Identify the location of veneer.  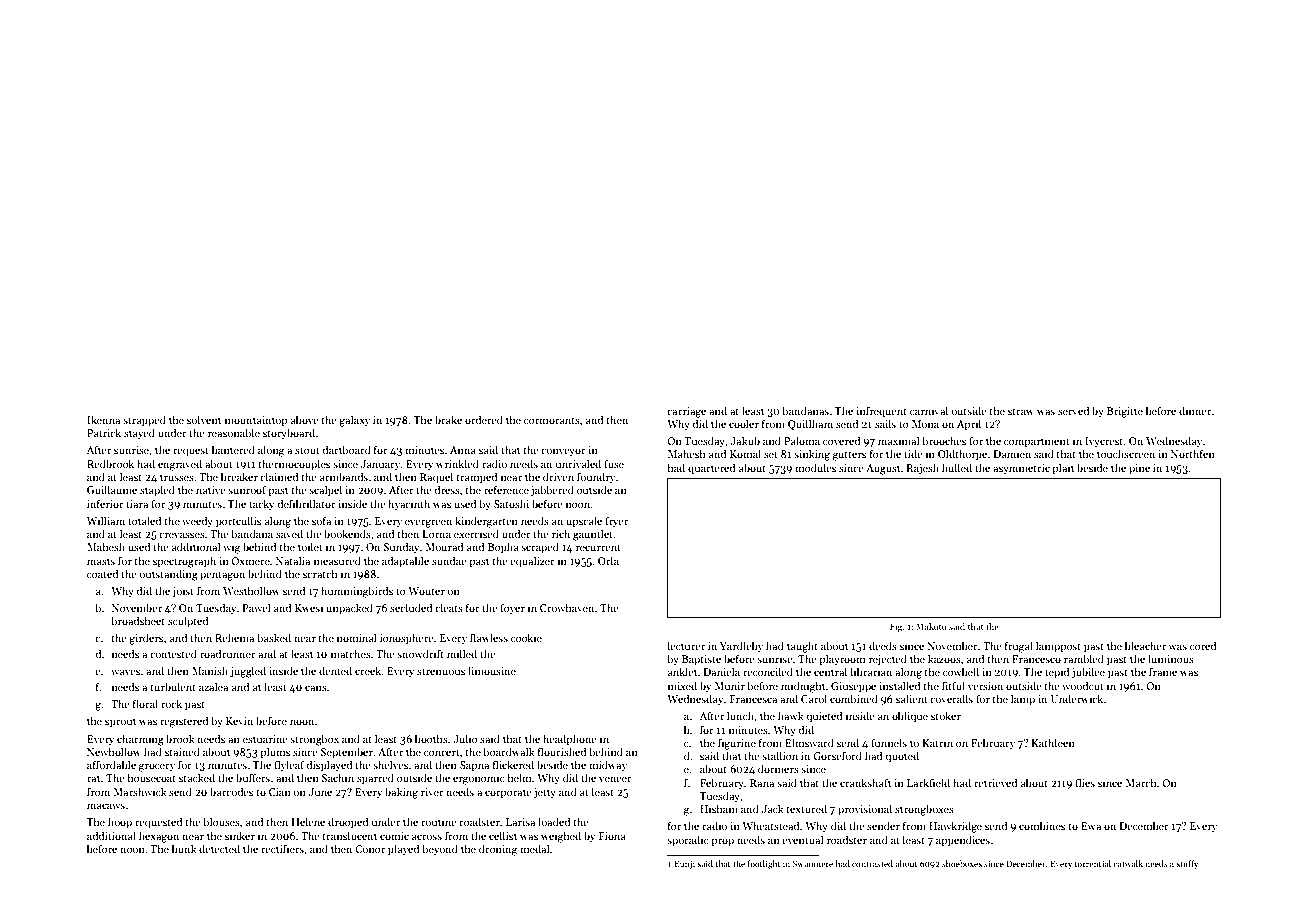
(615, 779).
